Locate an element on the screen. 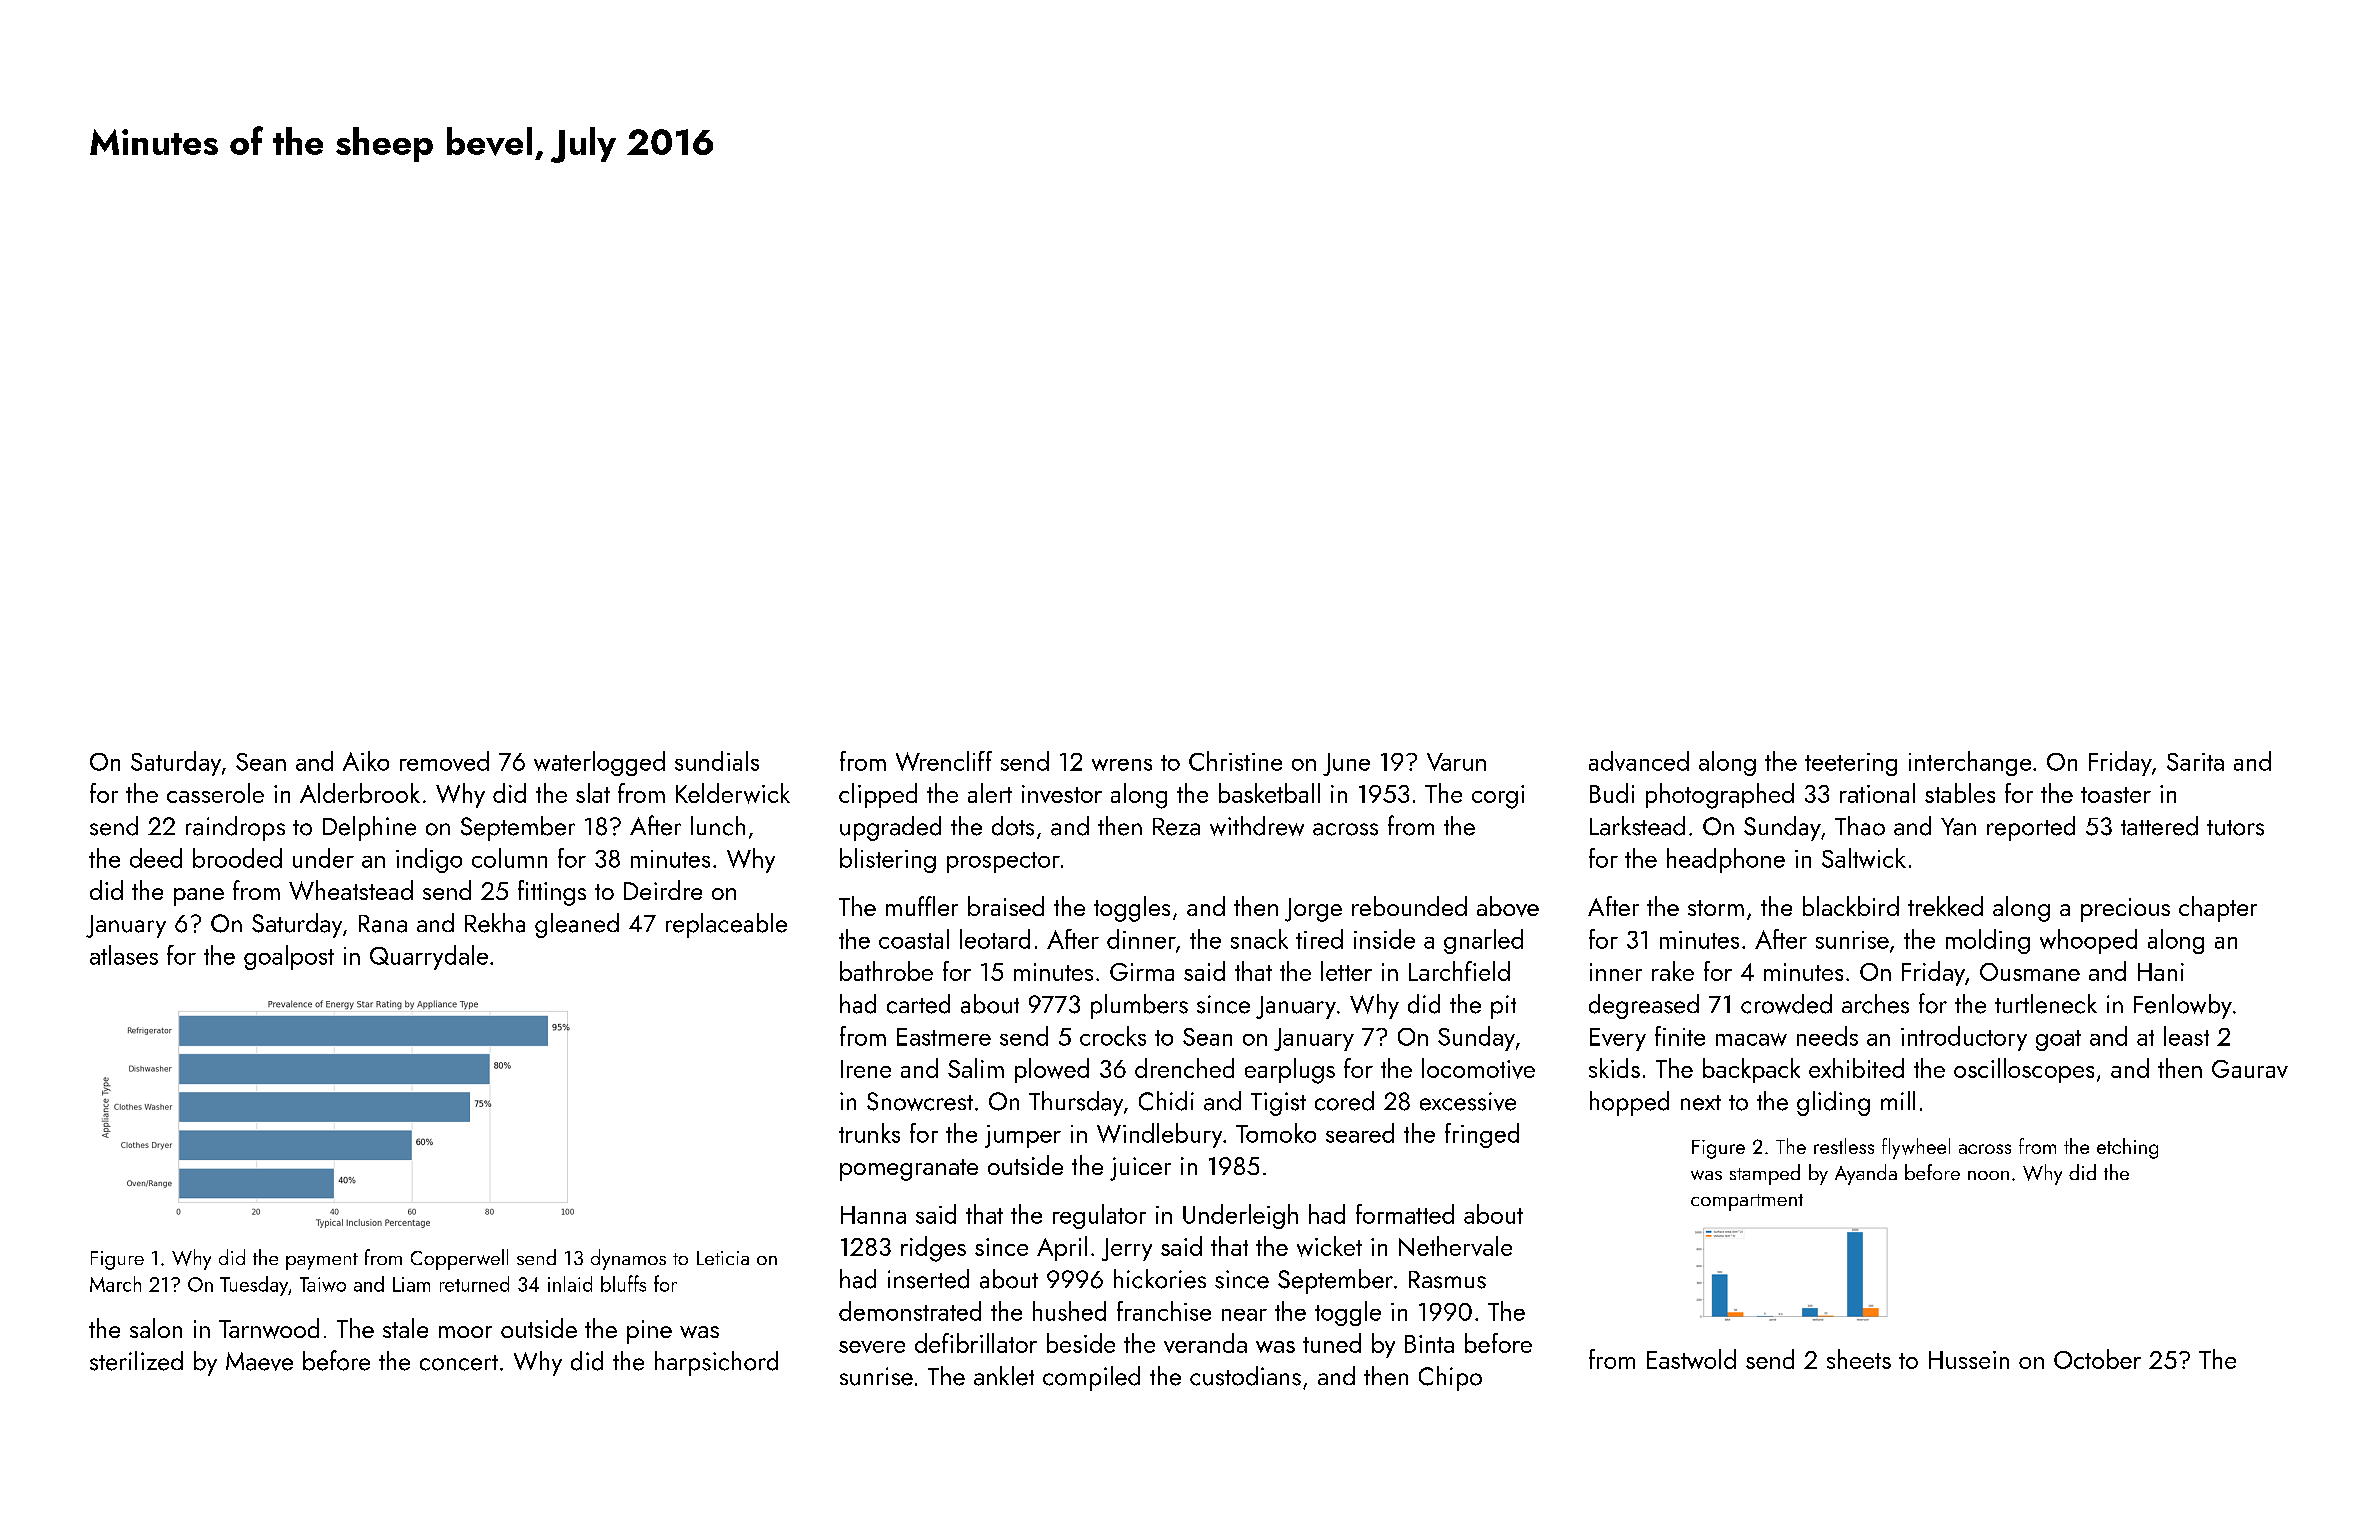  Hussein is located at coordinates (1969, 1360).
